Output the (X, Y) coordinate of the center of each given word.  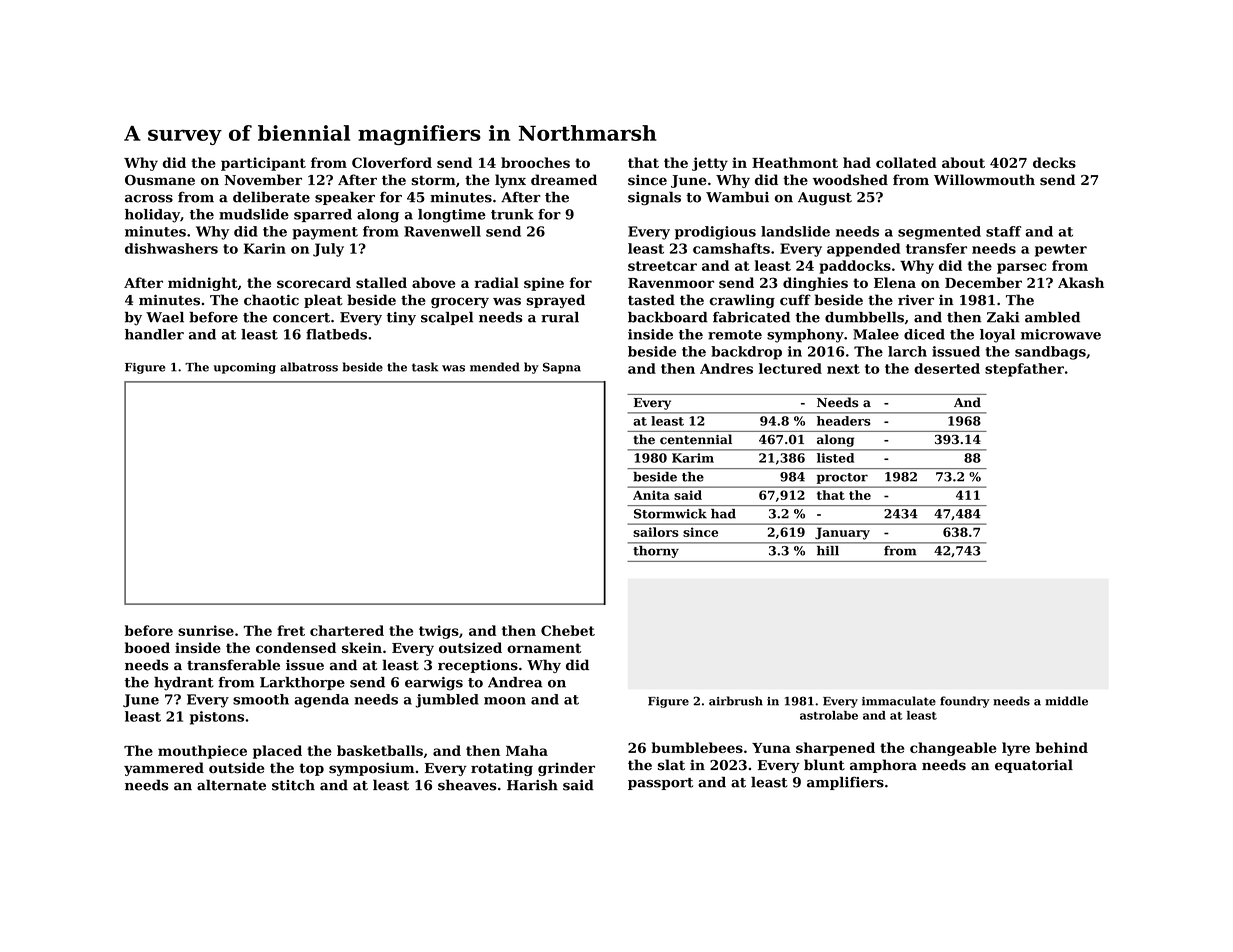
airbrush (736, 701)
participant (263, 164)
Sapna (562, 368)
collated (906, 162)
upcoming (245, 368)
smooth (261, 699)
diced (924, 334)
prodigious (715, 233)
